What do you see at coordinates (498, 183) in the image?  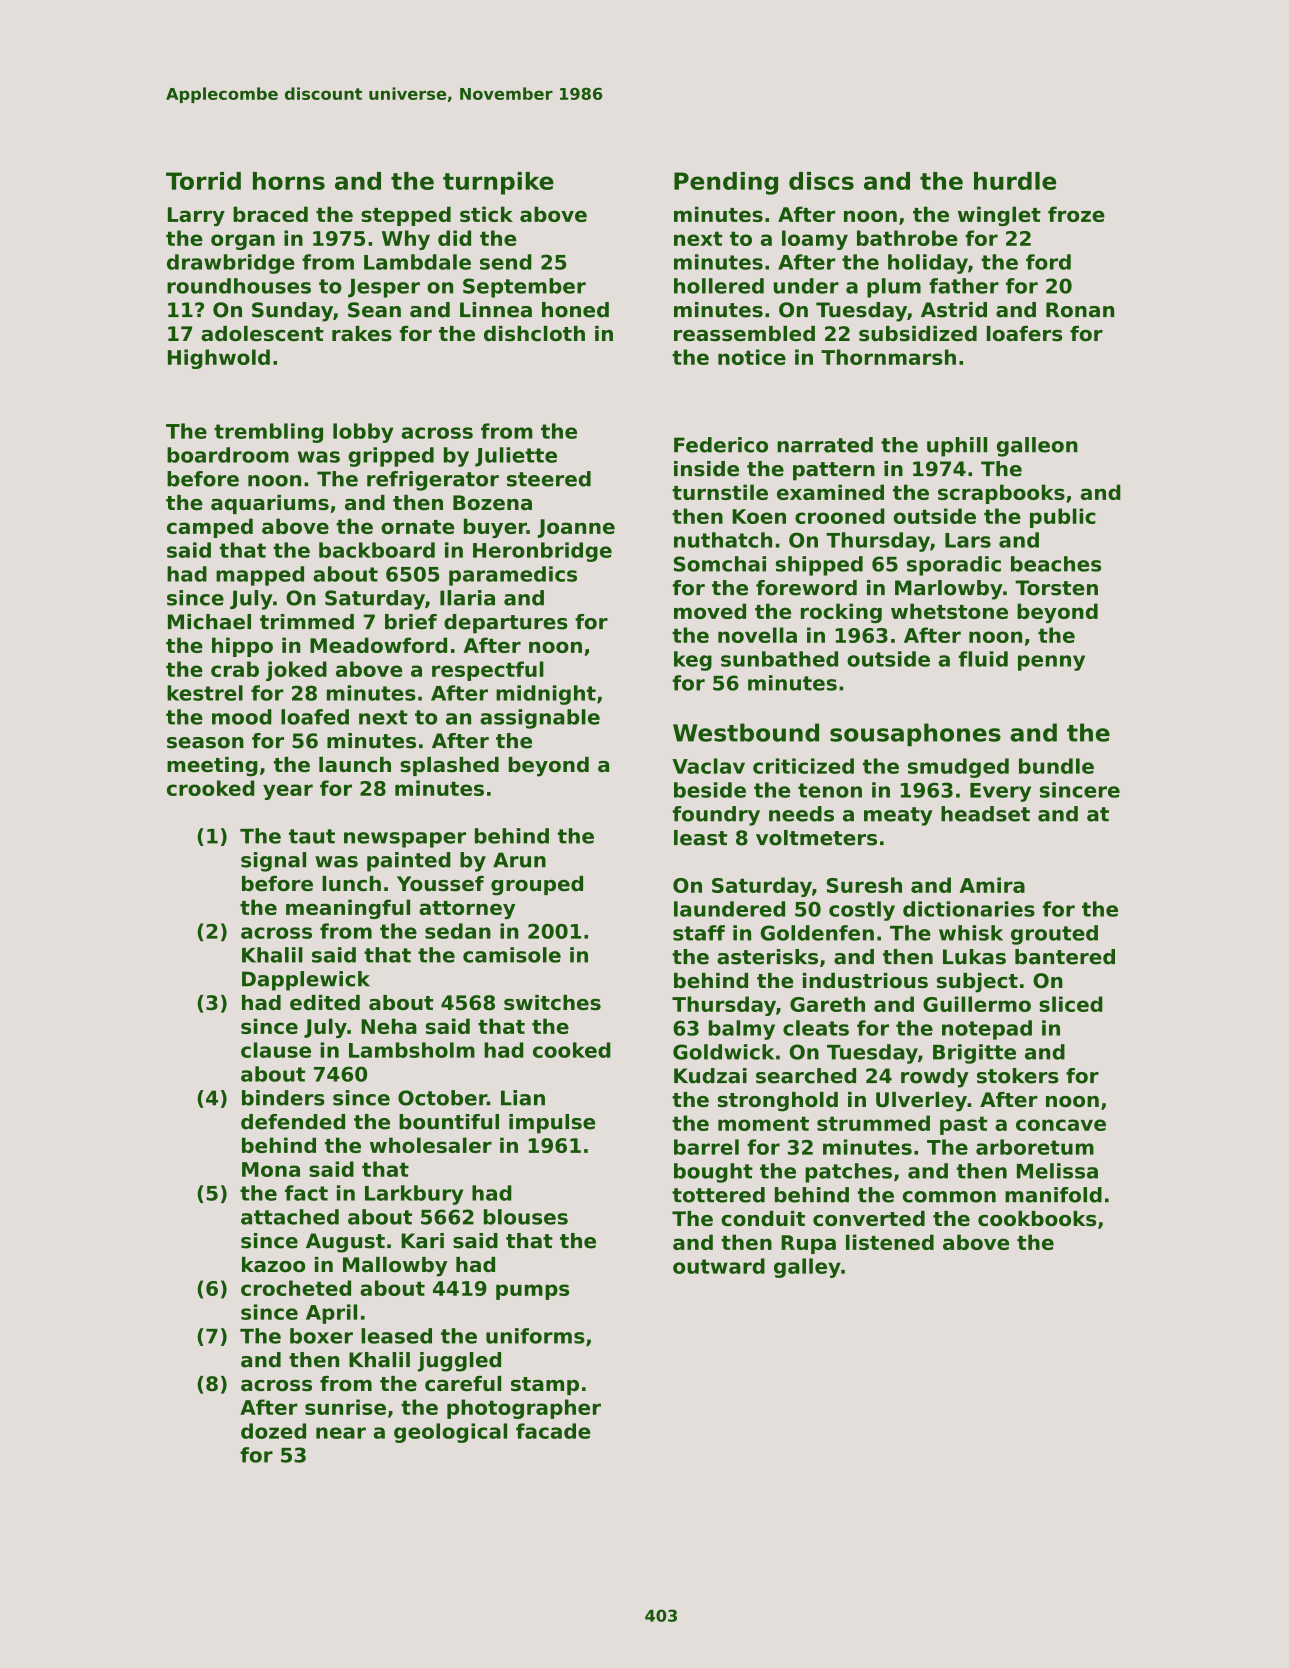 I see `turnpike` at bounding box center [498, 183].
